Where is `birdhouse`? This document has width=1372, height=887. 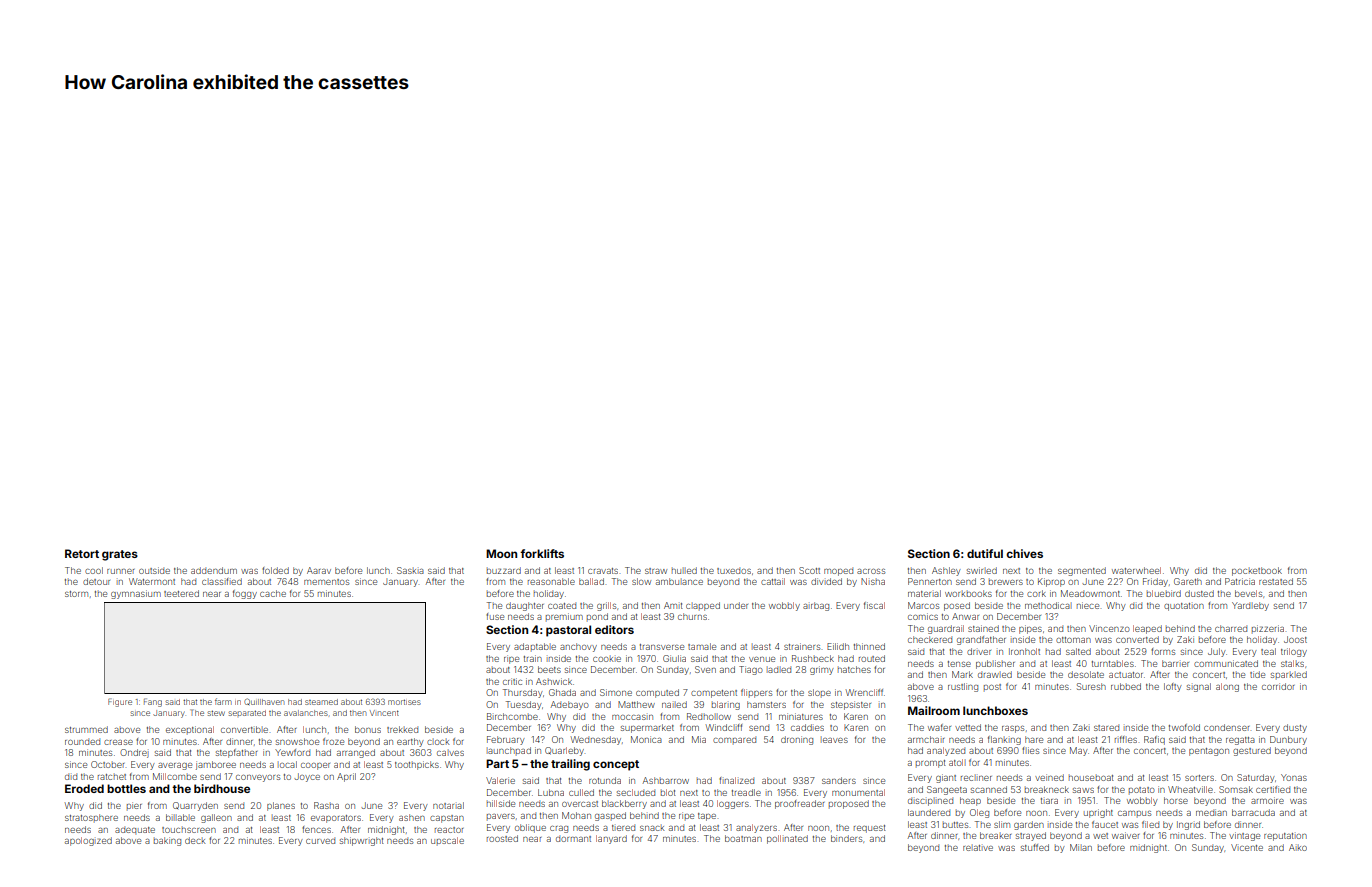
birdhouse is located at coordinates (222, 788).
